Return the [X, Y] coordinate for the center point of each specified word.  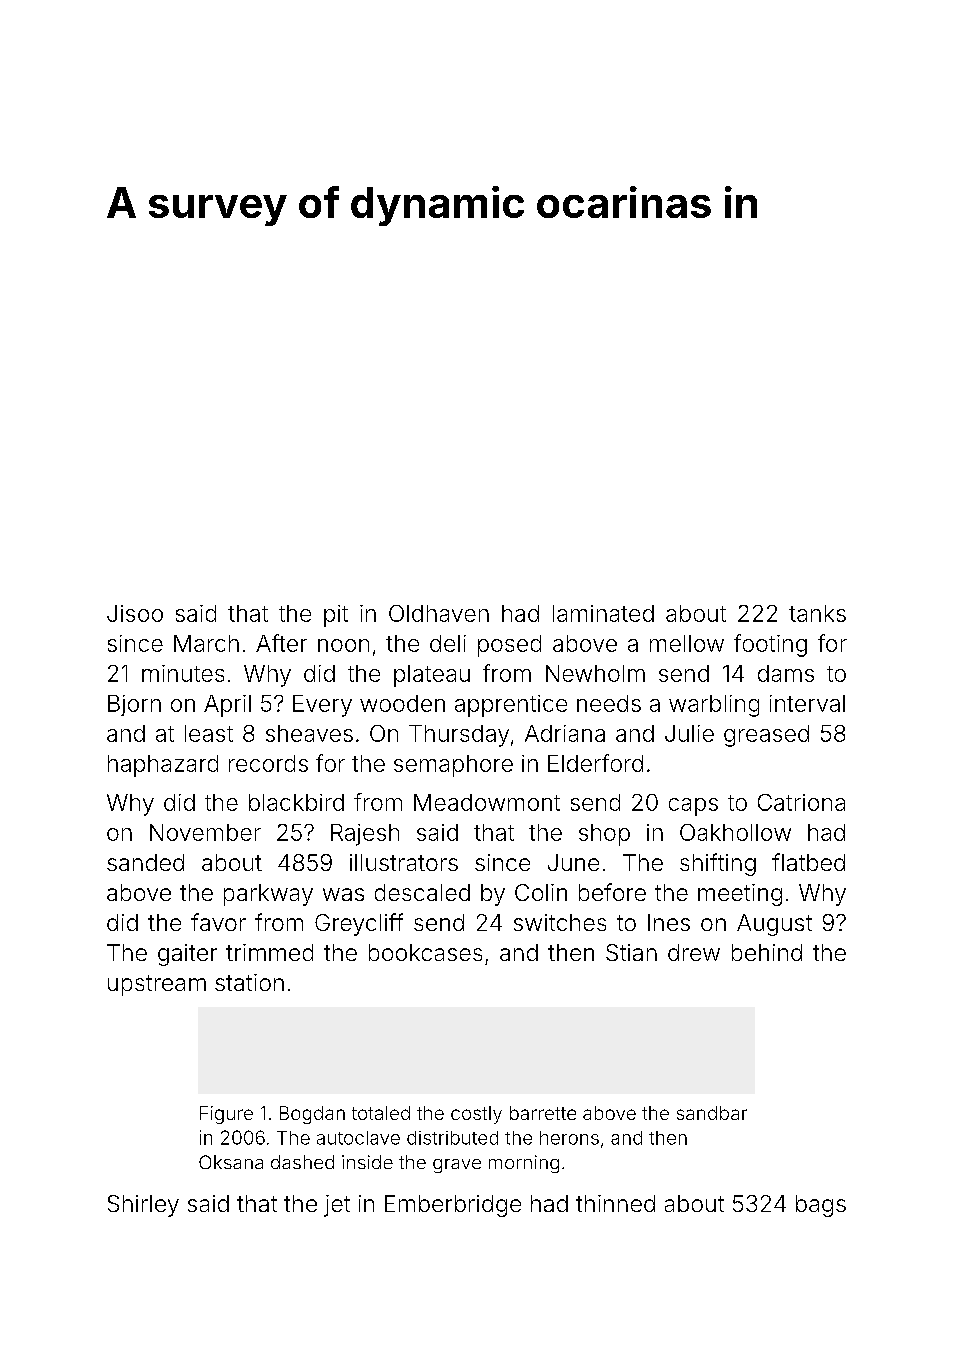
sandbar [712, 1113]
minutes [183, 673]
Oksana [231, 1162]
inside [367, 1162]
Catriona [801, 802]
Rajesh [365, 835]
